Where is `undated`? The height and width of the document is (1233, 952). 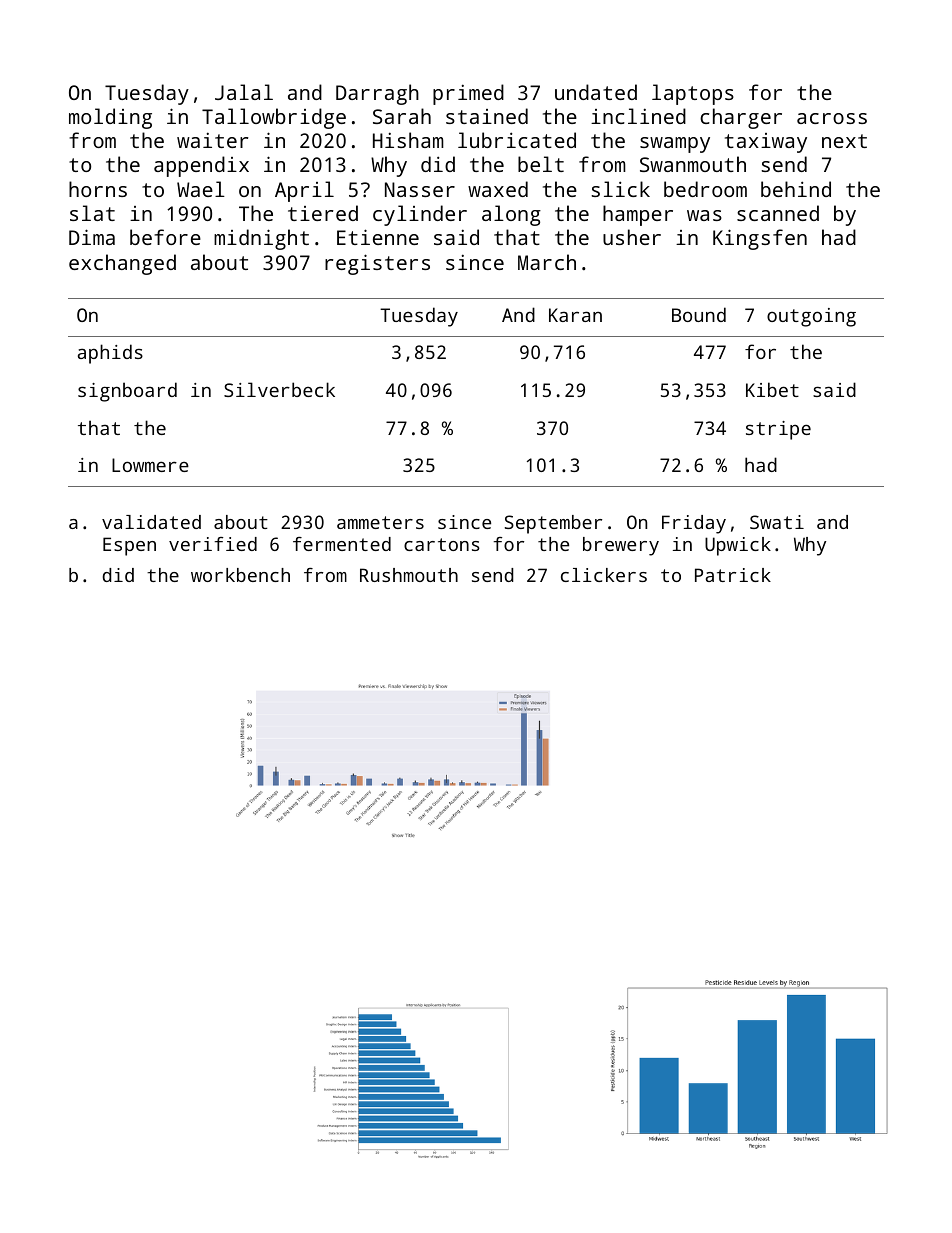
undated is located at coordinates (596, 92).
